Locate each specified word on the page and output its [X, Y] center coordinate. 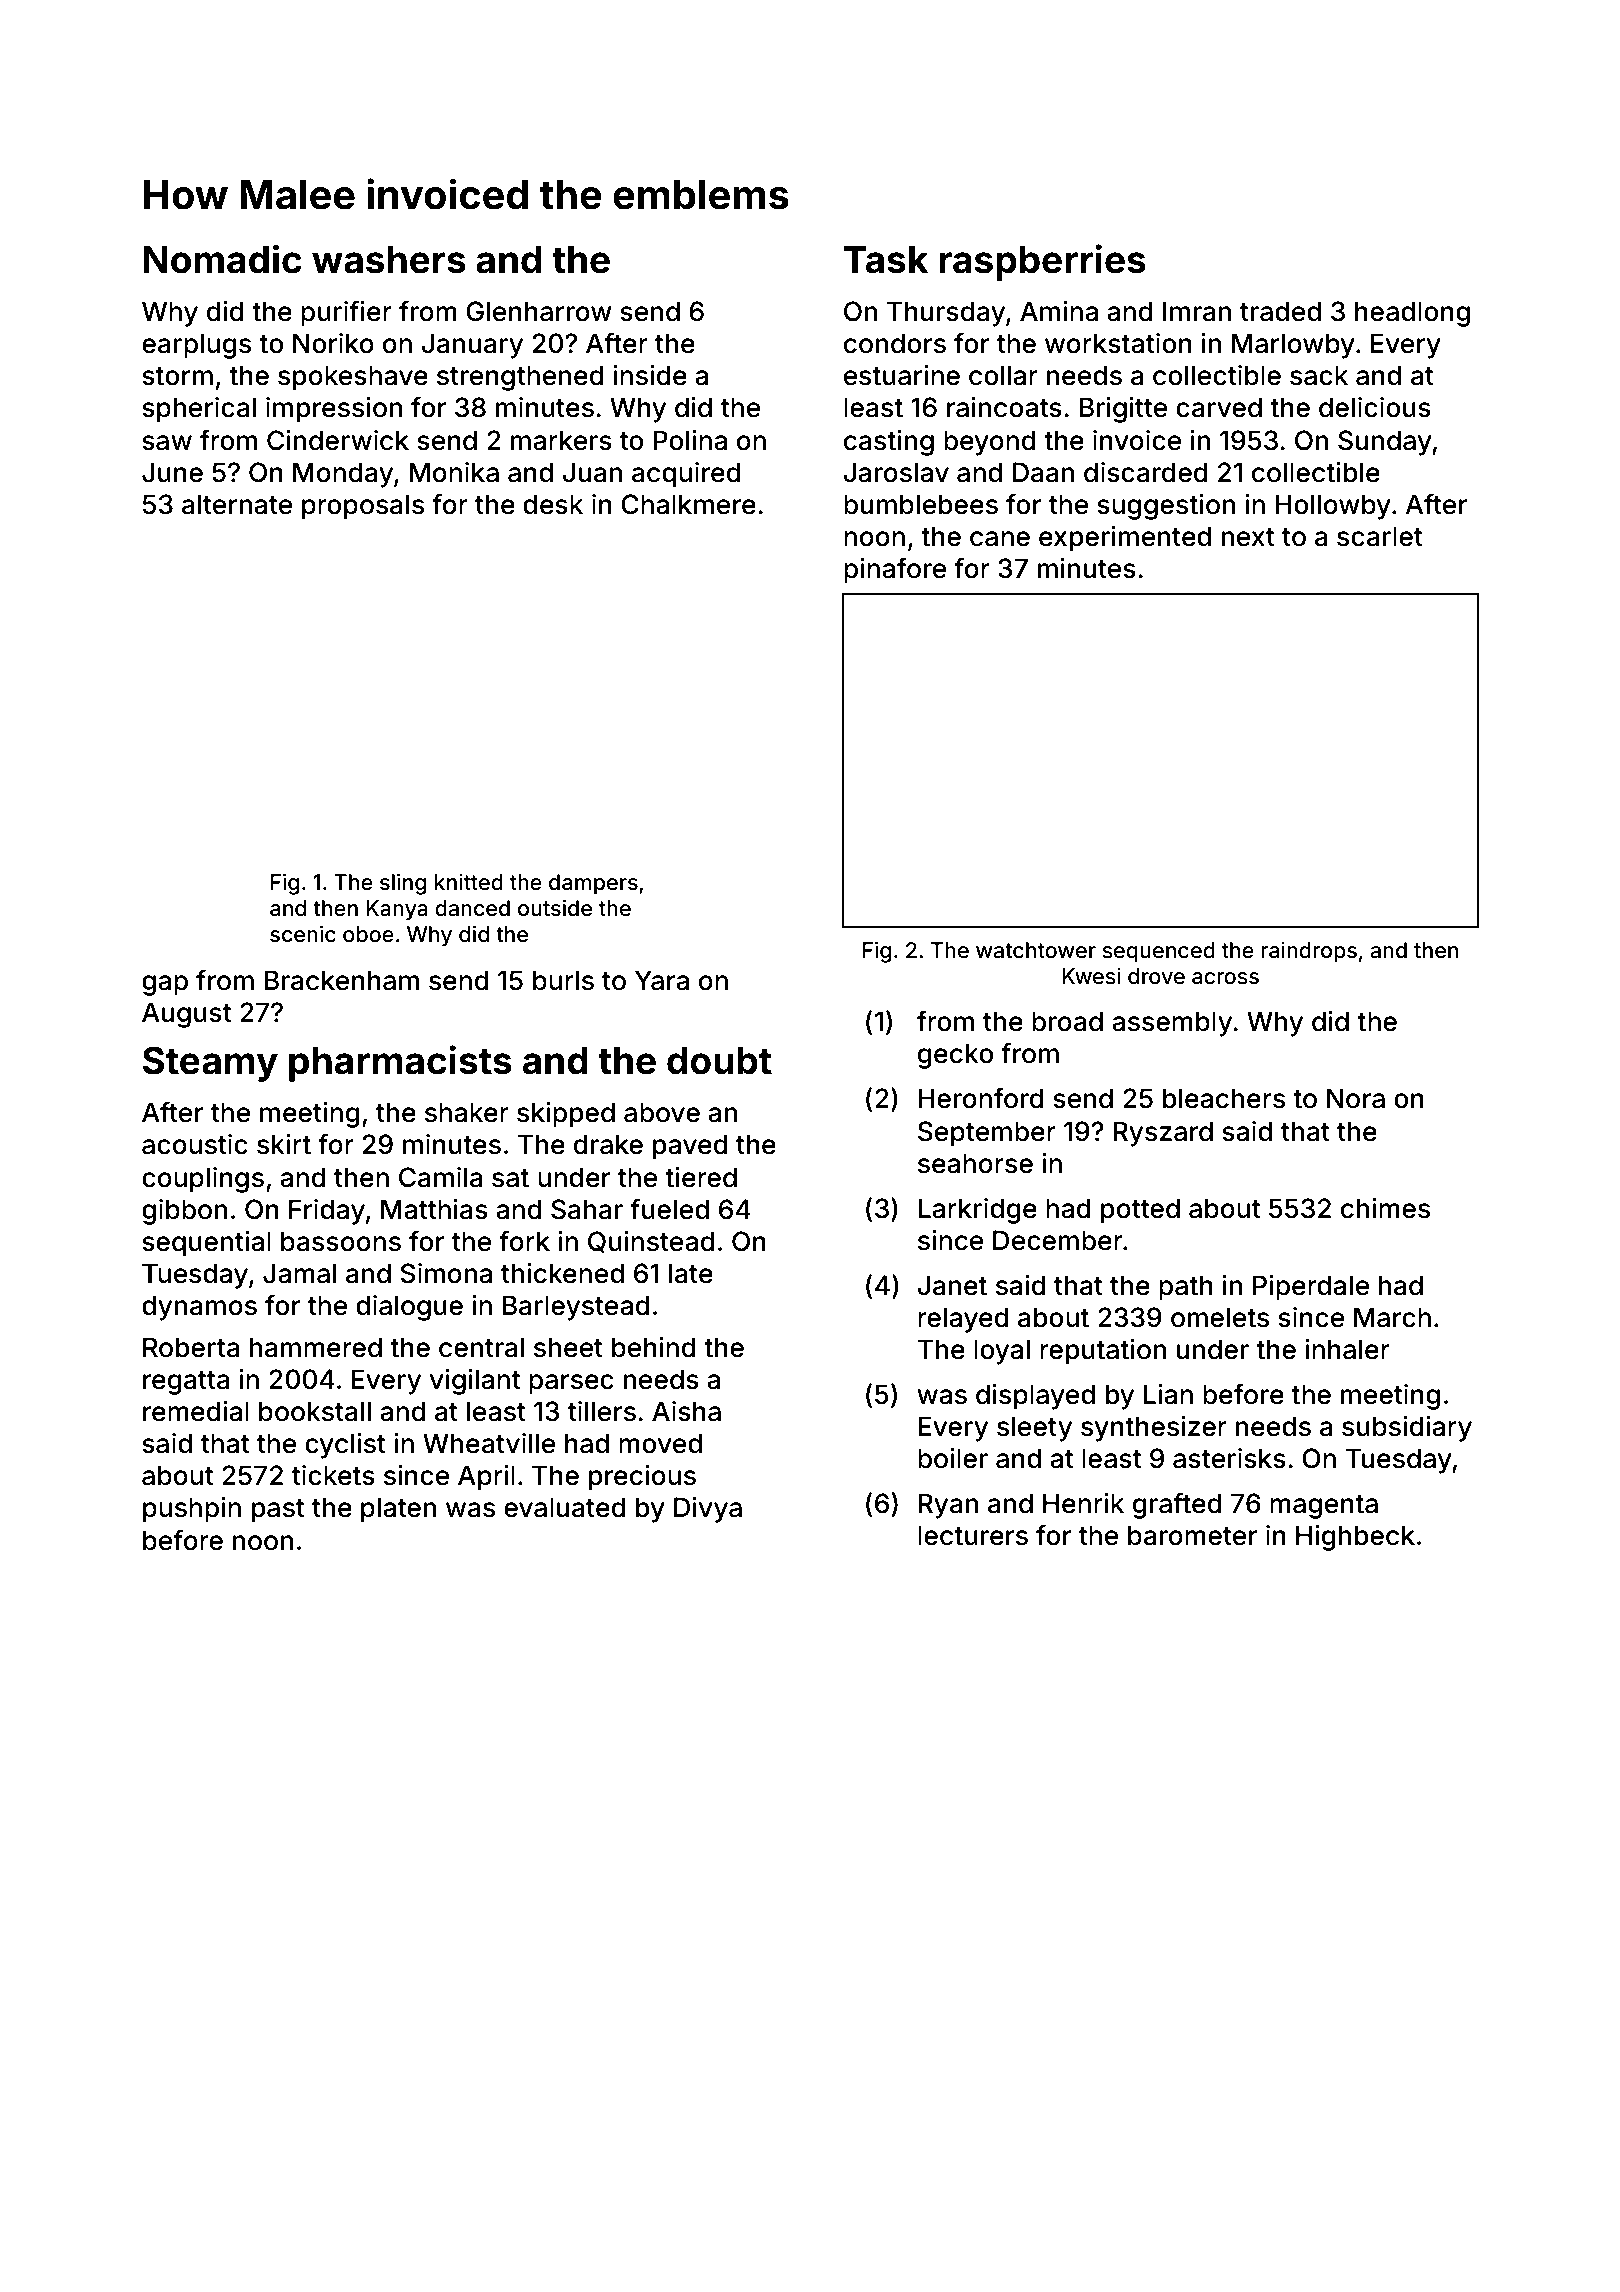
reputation [1103, 1352]
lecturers [973, 1535]
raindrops [1309, 952]
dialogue [409, 1308]
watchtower [1036, 950]
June [172, 472]
